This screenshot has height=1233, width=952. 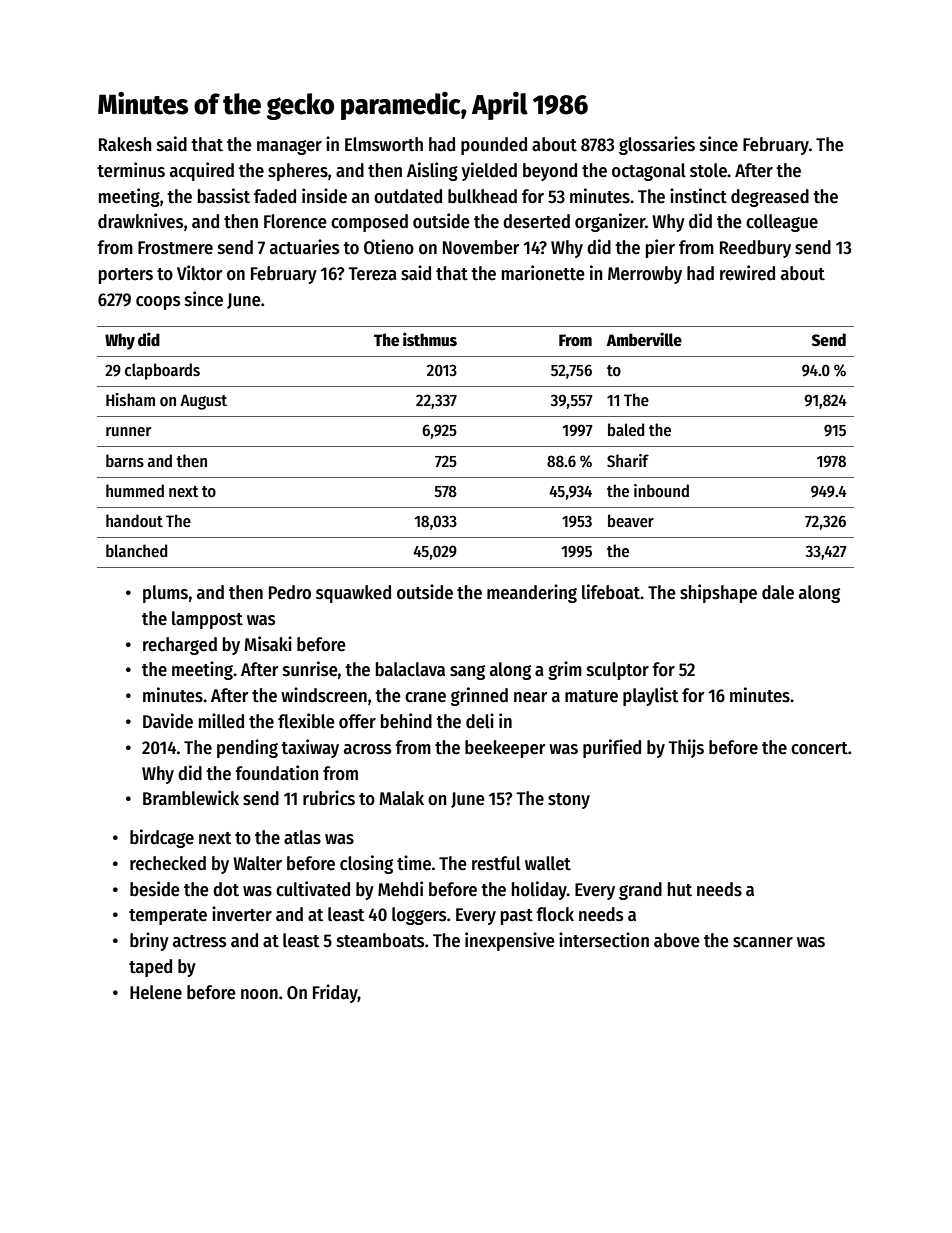 I want to click on beaver, so click(x=631, y=520).
